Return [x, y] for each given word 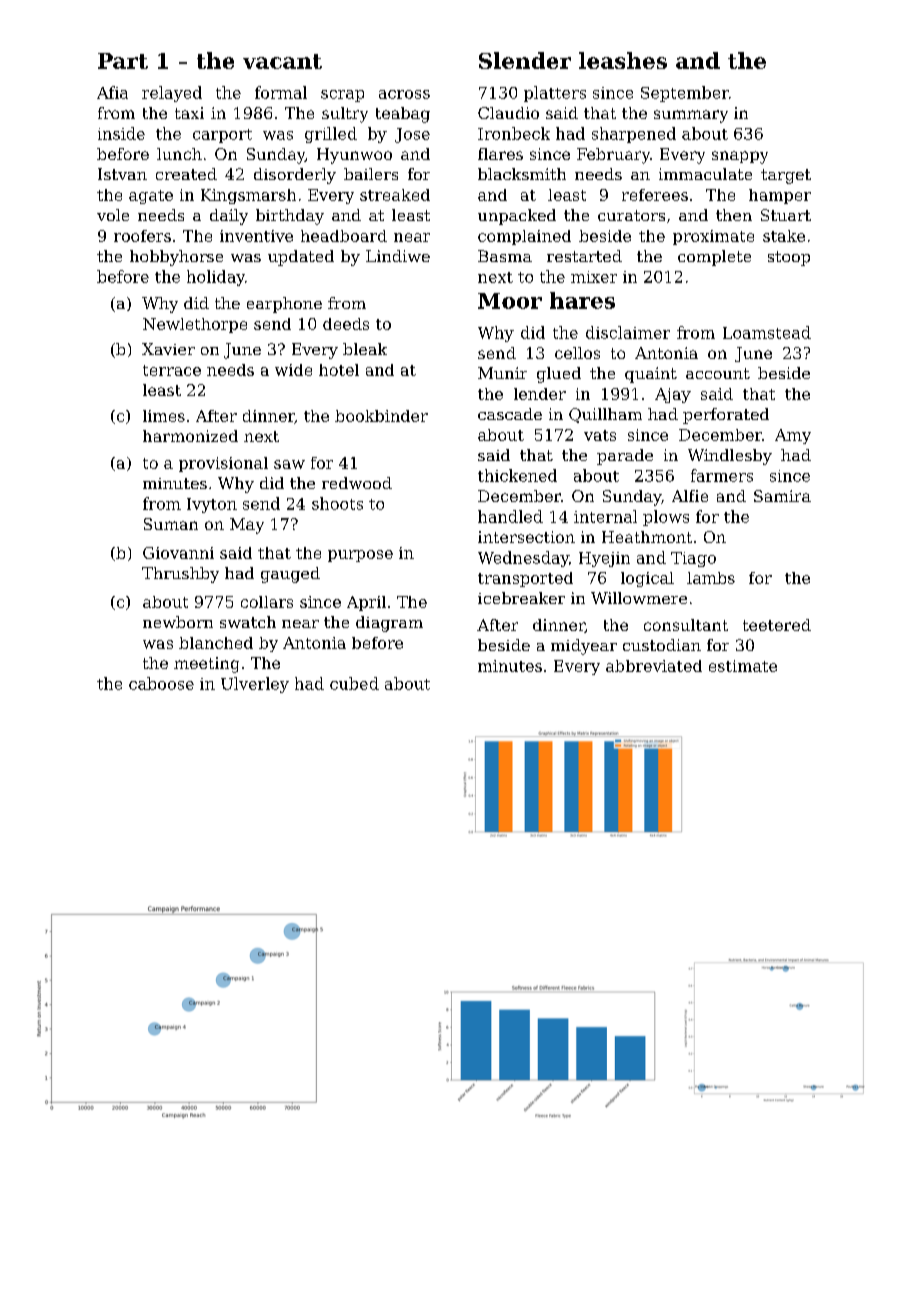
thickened [517, 475]
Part [123, 61]
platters [555, 94]
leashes [623, 60]
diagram [389, 624]
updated [301, 258]
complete [714, 258]
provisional [223, 464]
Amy [793, 436]
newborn [178, 622]
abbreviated [654, 666]
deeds [346, 324]
